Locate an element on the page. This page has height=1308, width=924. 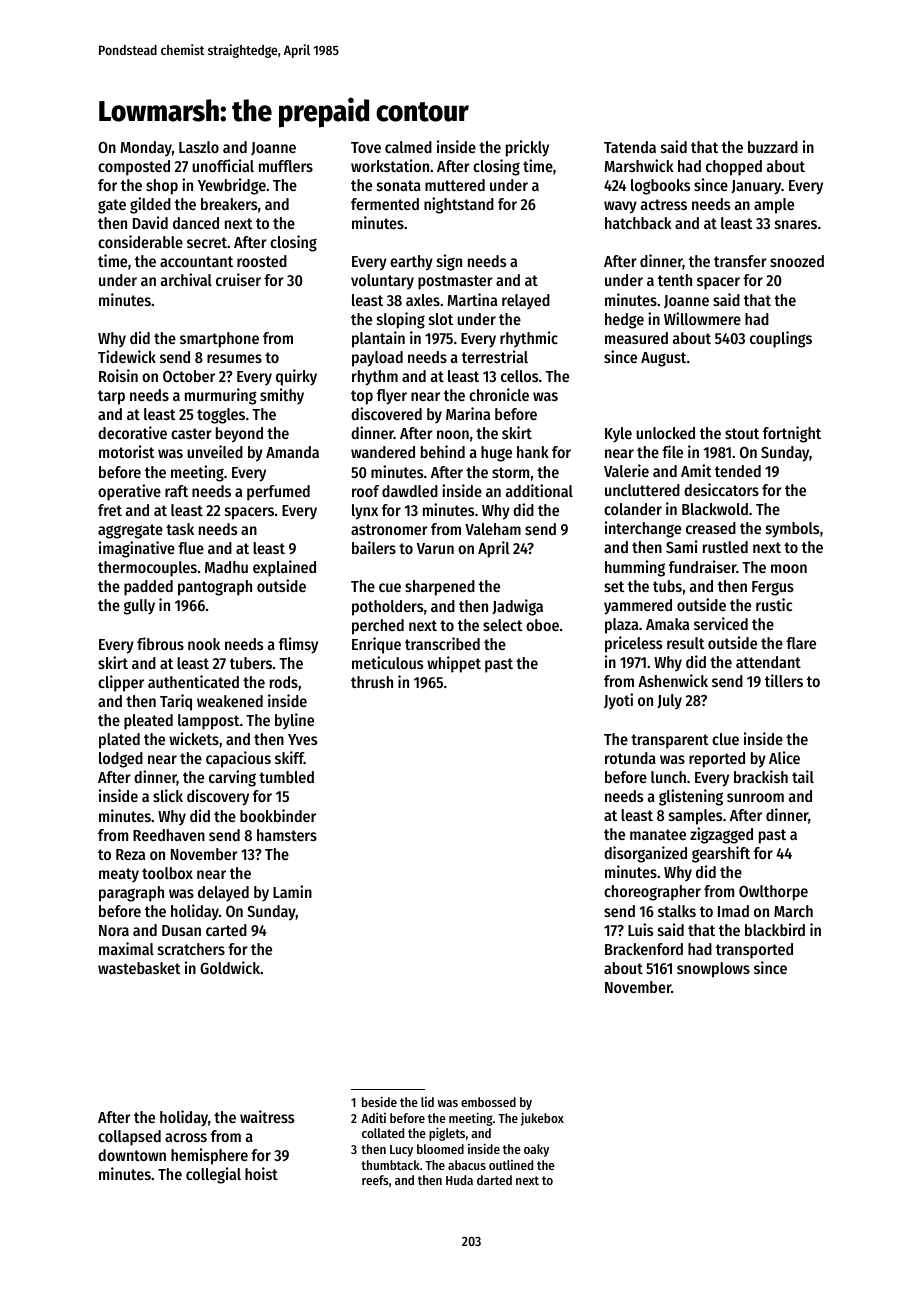
relayed is located at coordinates (526, 302).
